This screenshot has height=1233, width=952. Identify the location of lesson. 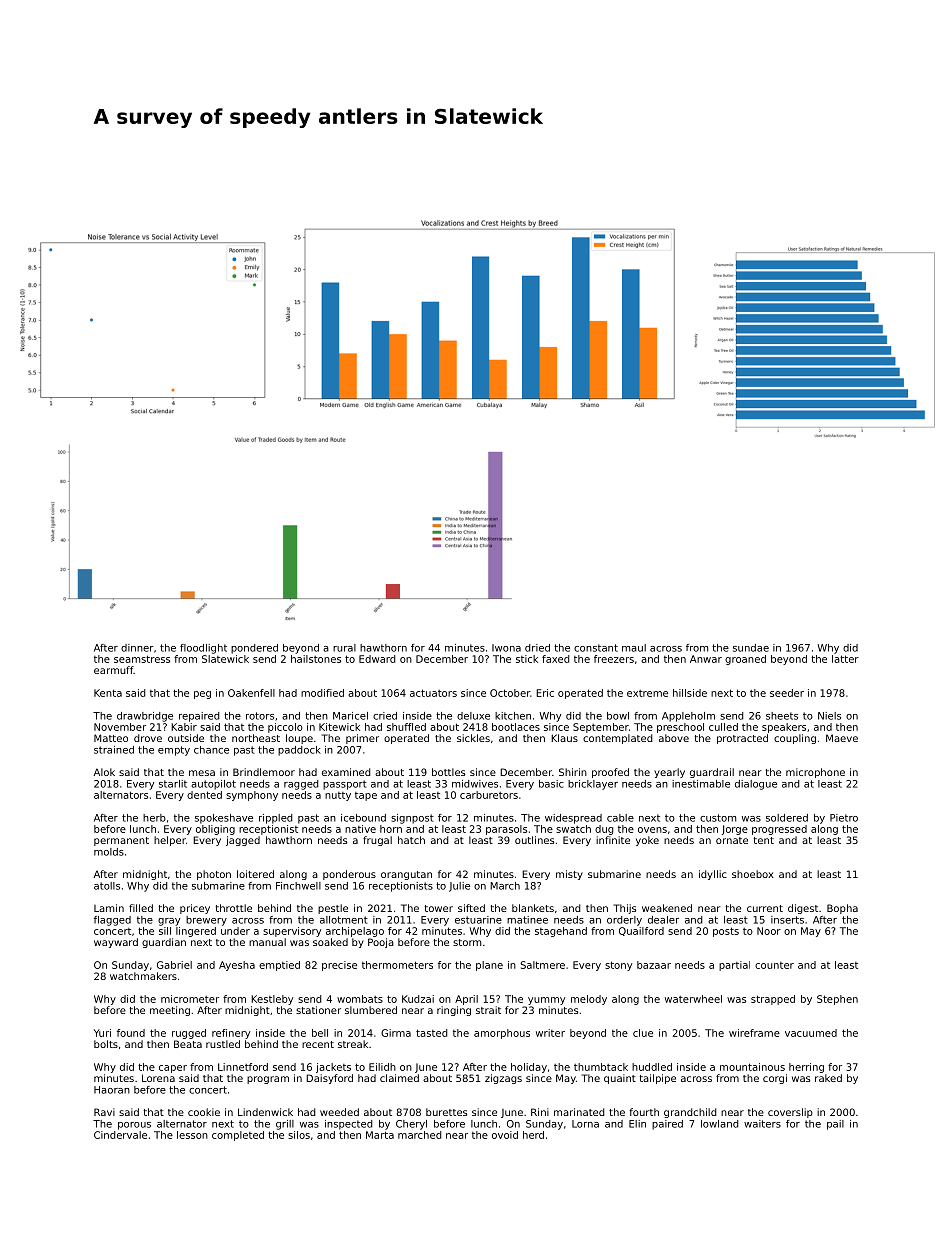
(192, 1135).
